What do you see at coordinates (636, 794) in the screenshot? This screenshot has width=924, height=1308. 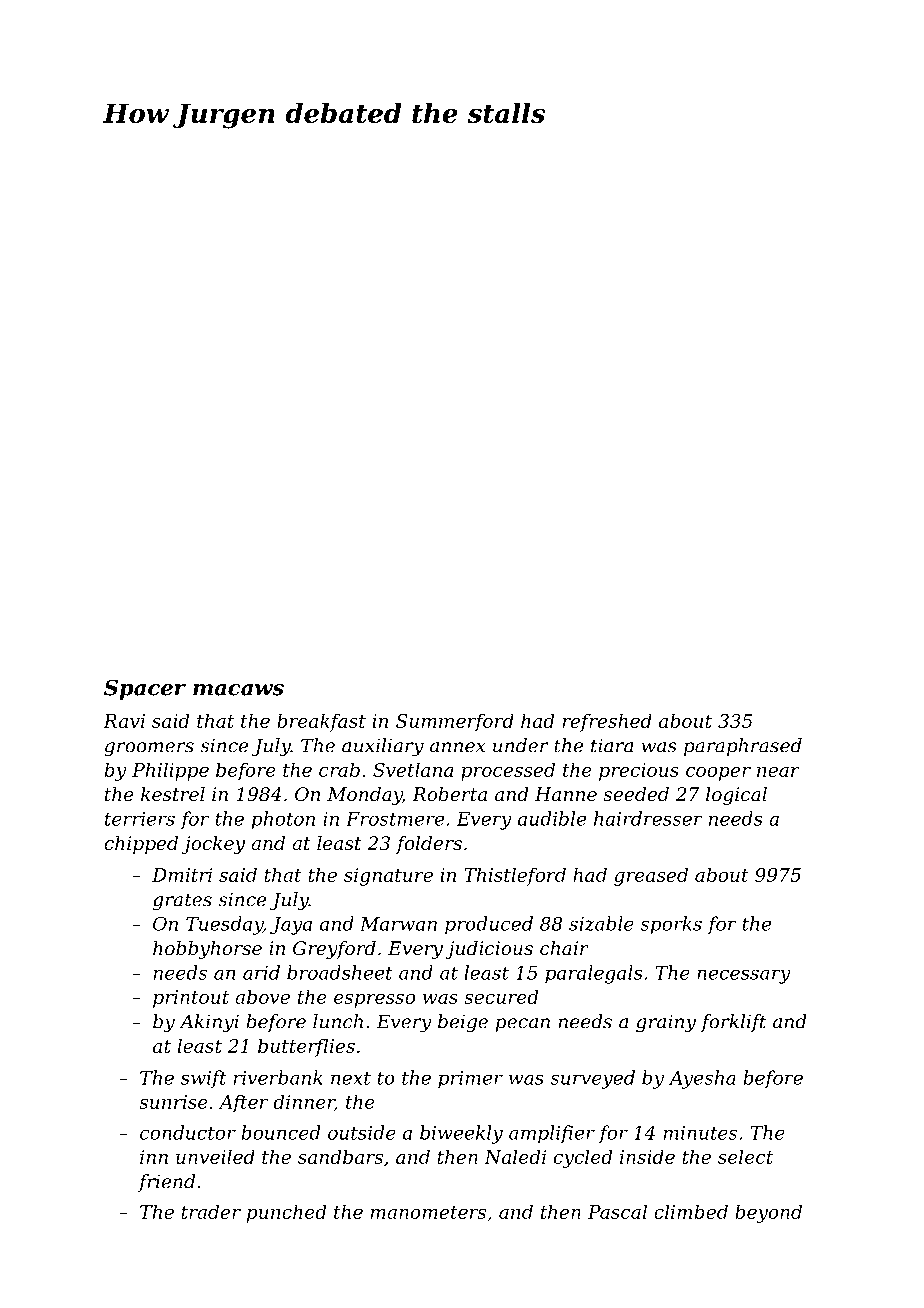 I see `seeded` at bounding box center [636, 794].
